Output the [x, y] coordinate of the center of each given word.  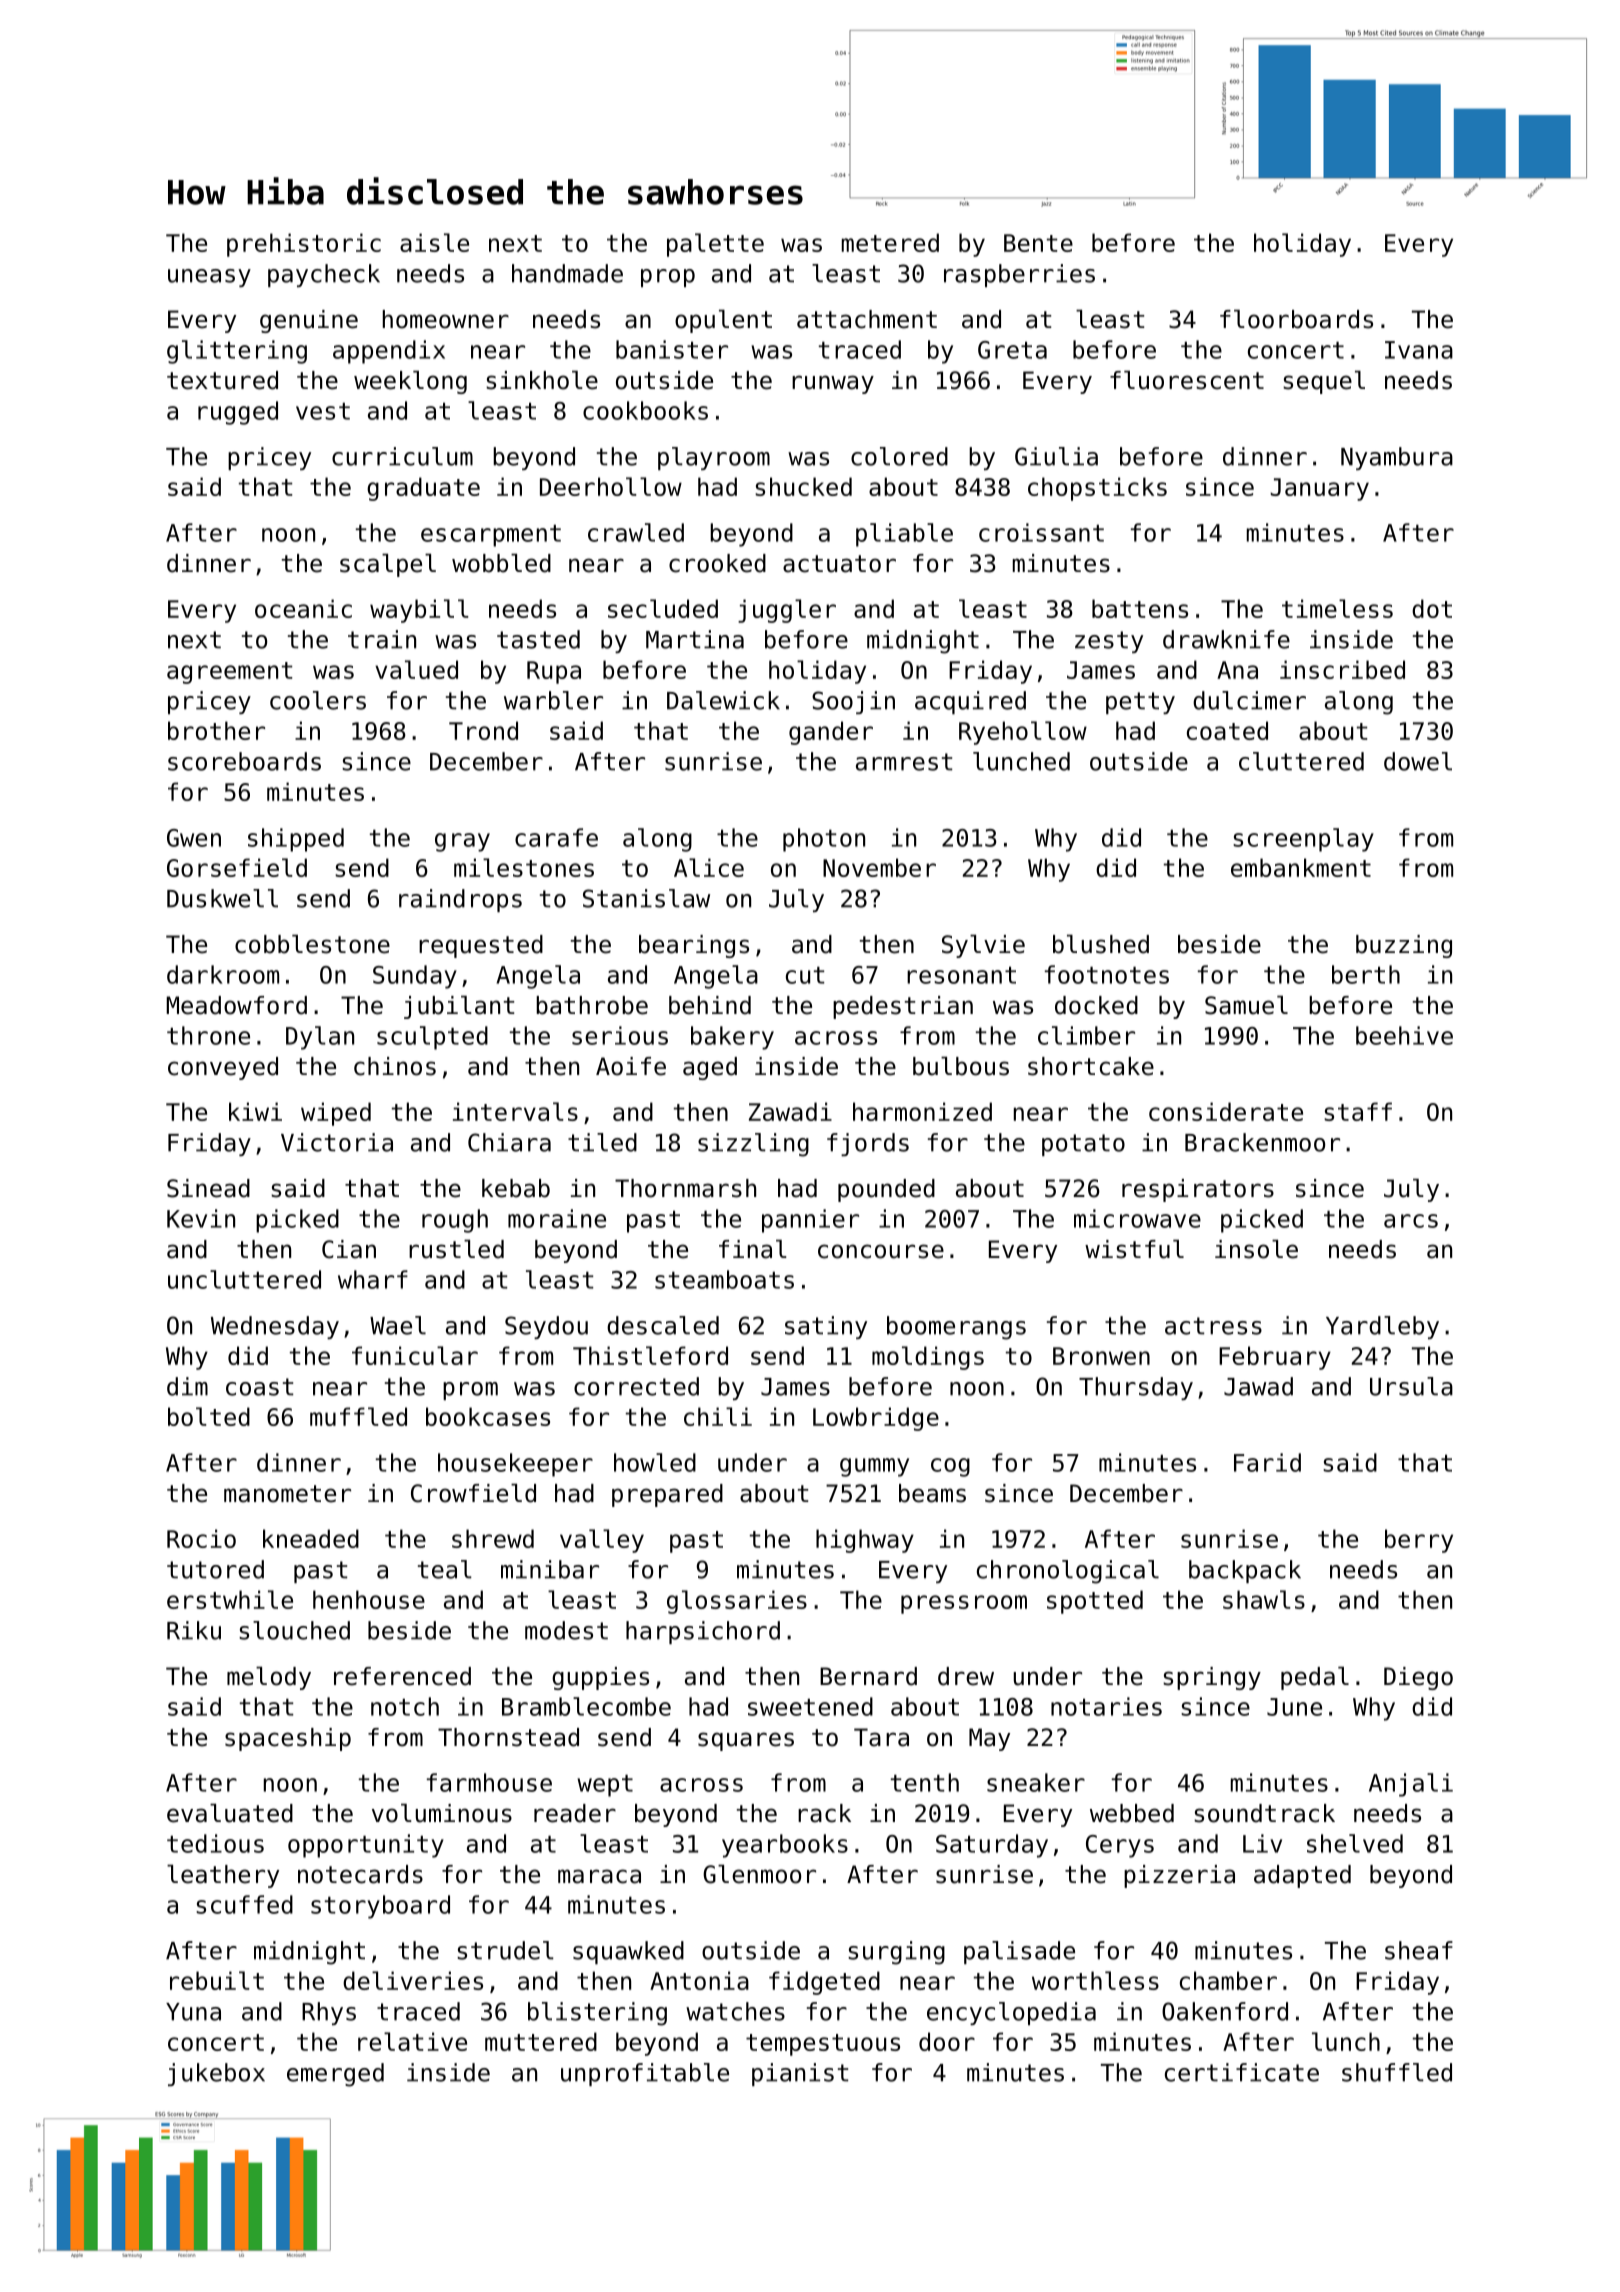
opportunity [366, 1846]
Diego [1418, 1678]
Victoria [337, 1142]
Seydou [546, 1327]
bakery [732, 1038]
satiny [826, 1327]
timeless [1337, 608]
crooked [717, 563]
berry [1419, 1541]
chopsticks [1097, 489]
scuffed [244, 1904]
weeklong [410, 382]
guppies [600, 1678]
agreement [230, 673]
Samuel [1246, 1005]
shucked [803, 486]
